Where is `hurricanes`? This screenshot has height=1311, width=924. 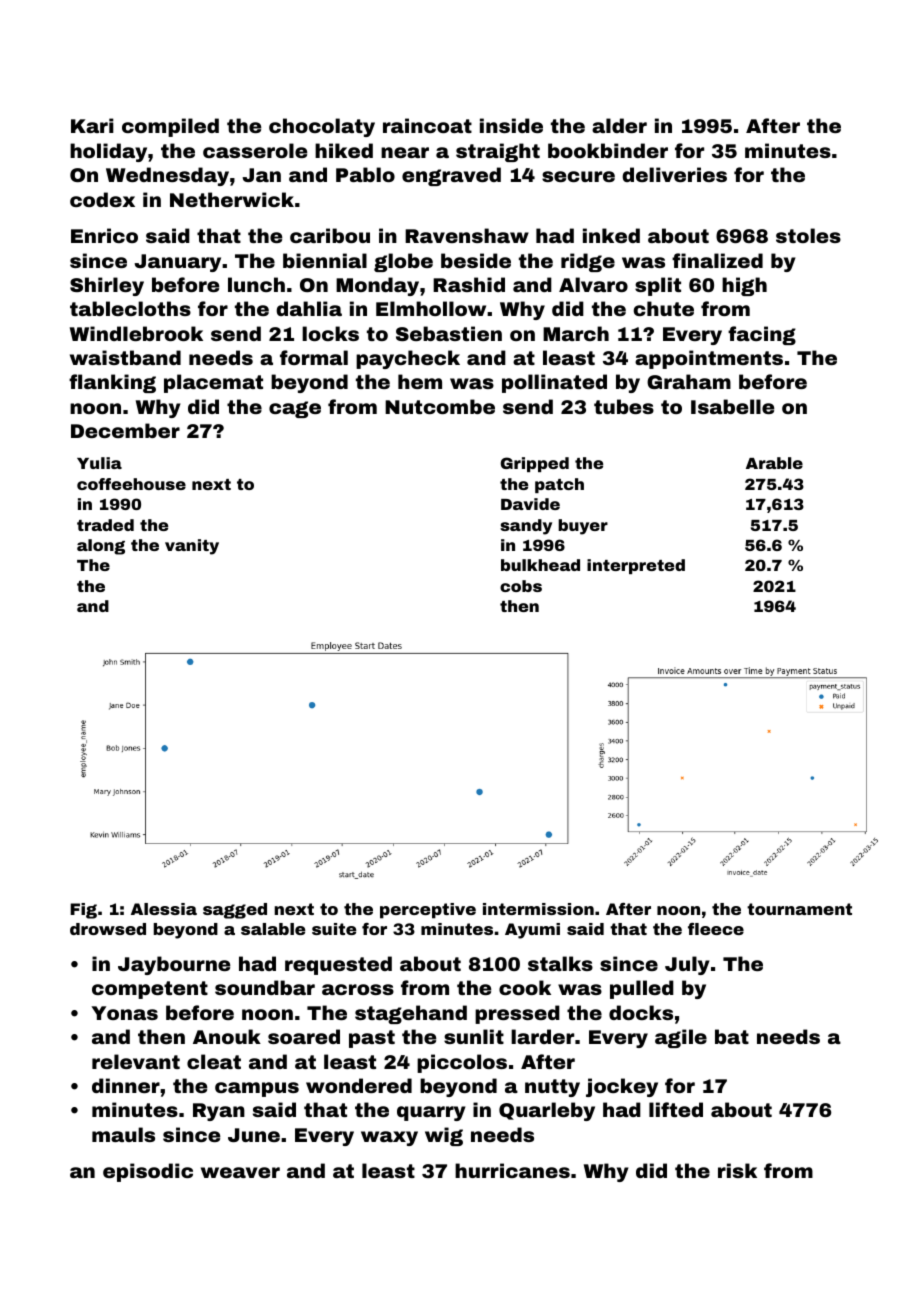
hurricanes is located at coordinates (512, 1170).
